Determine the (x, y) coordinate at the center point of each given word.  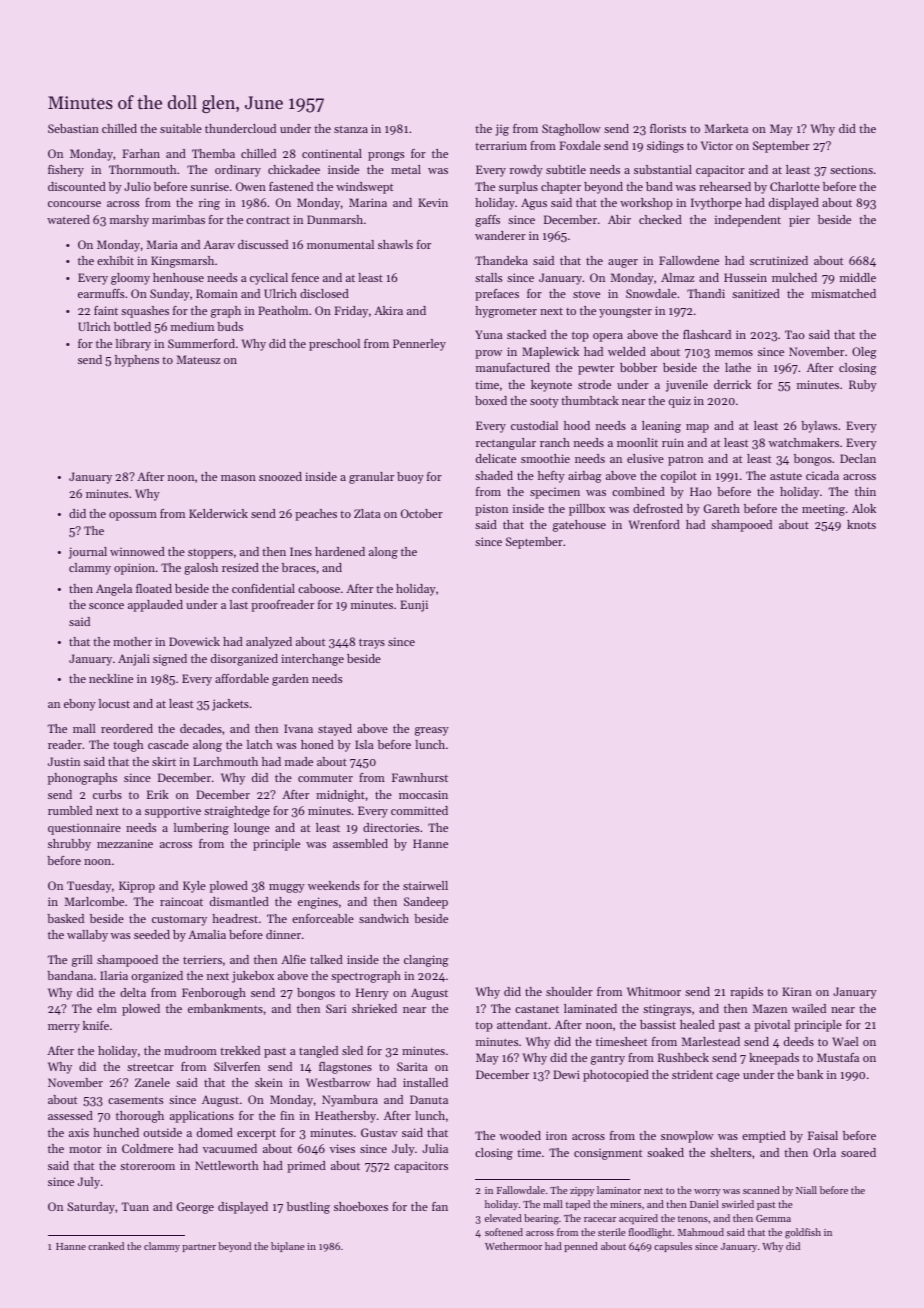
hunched (116, 1132)
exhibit (115, 260)
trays (372, 643)
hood (577, 425)
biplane (287, 1247)
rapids (746, 993)
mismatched (843, 293)
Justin (64, 761)
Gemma (773, 1218)
